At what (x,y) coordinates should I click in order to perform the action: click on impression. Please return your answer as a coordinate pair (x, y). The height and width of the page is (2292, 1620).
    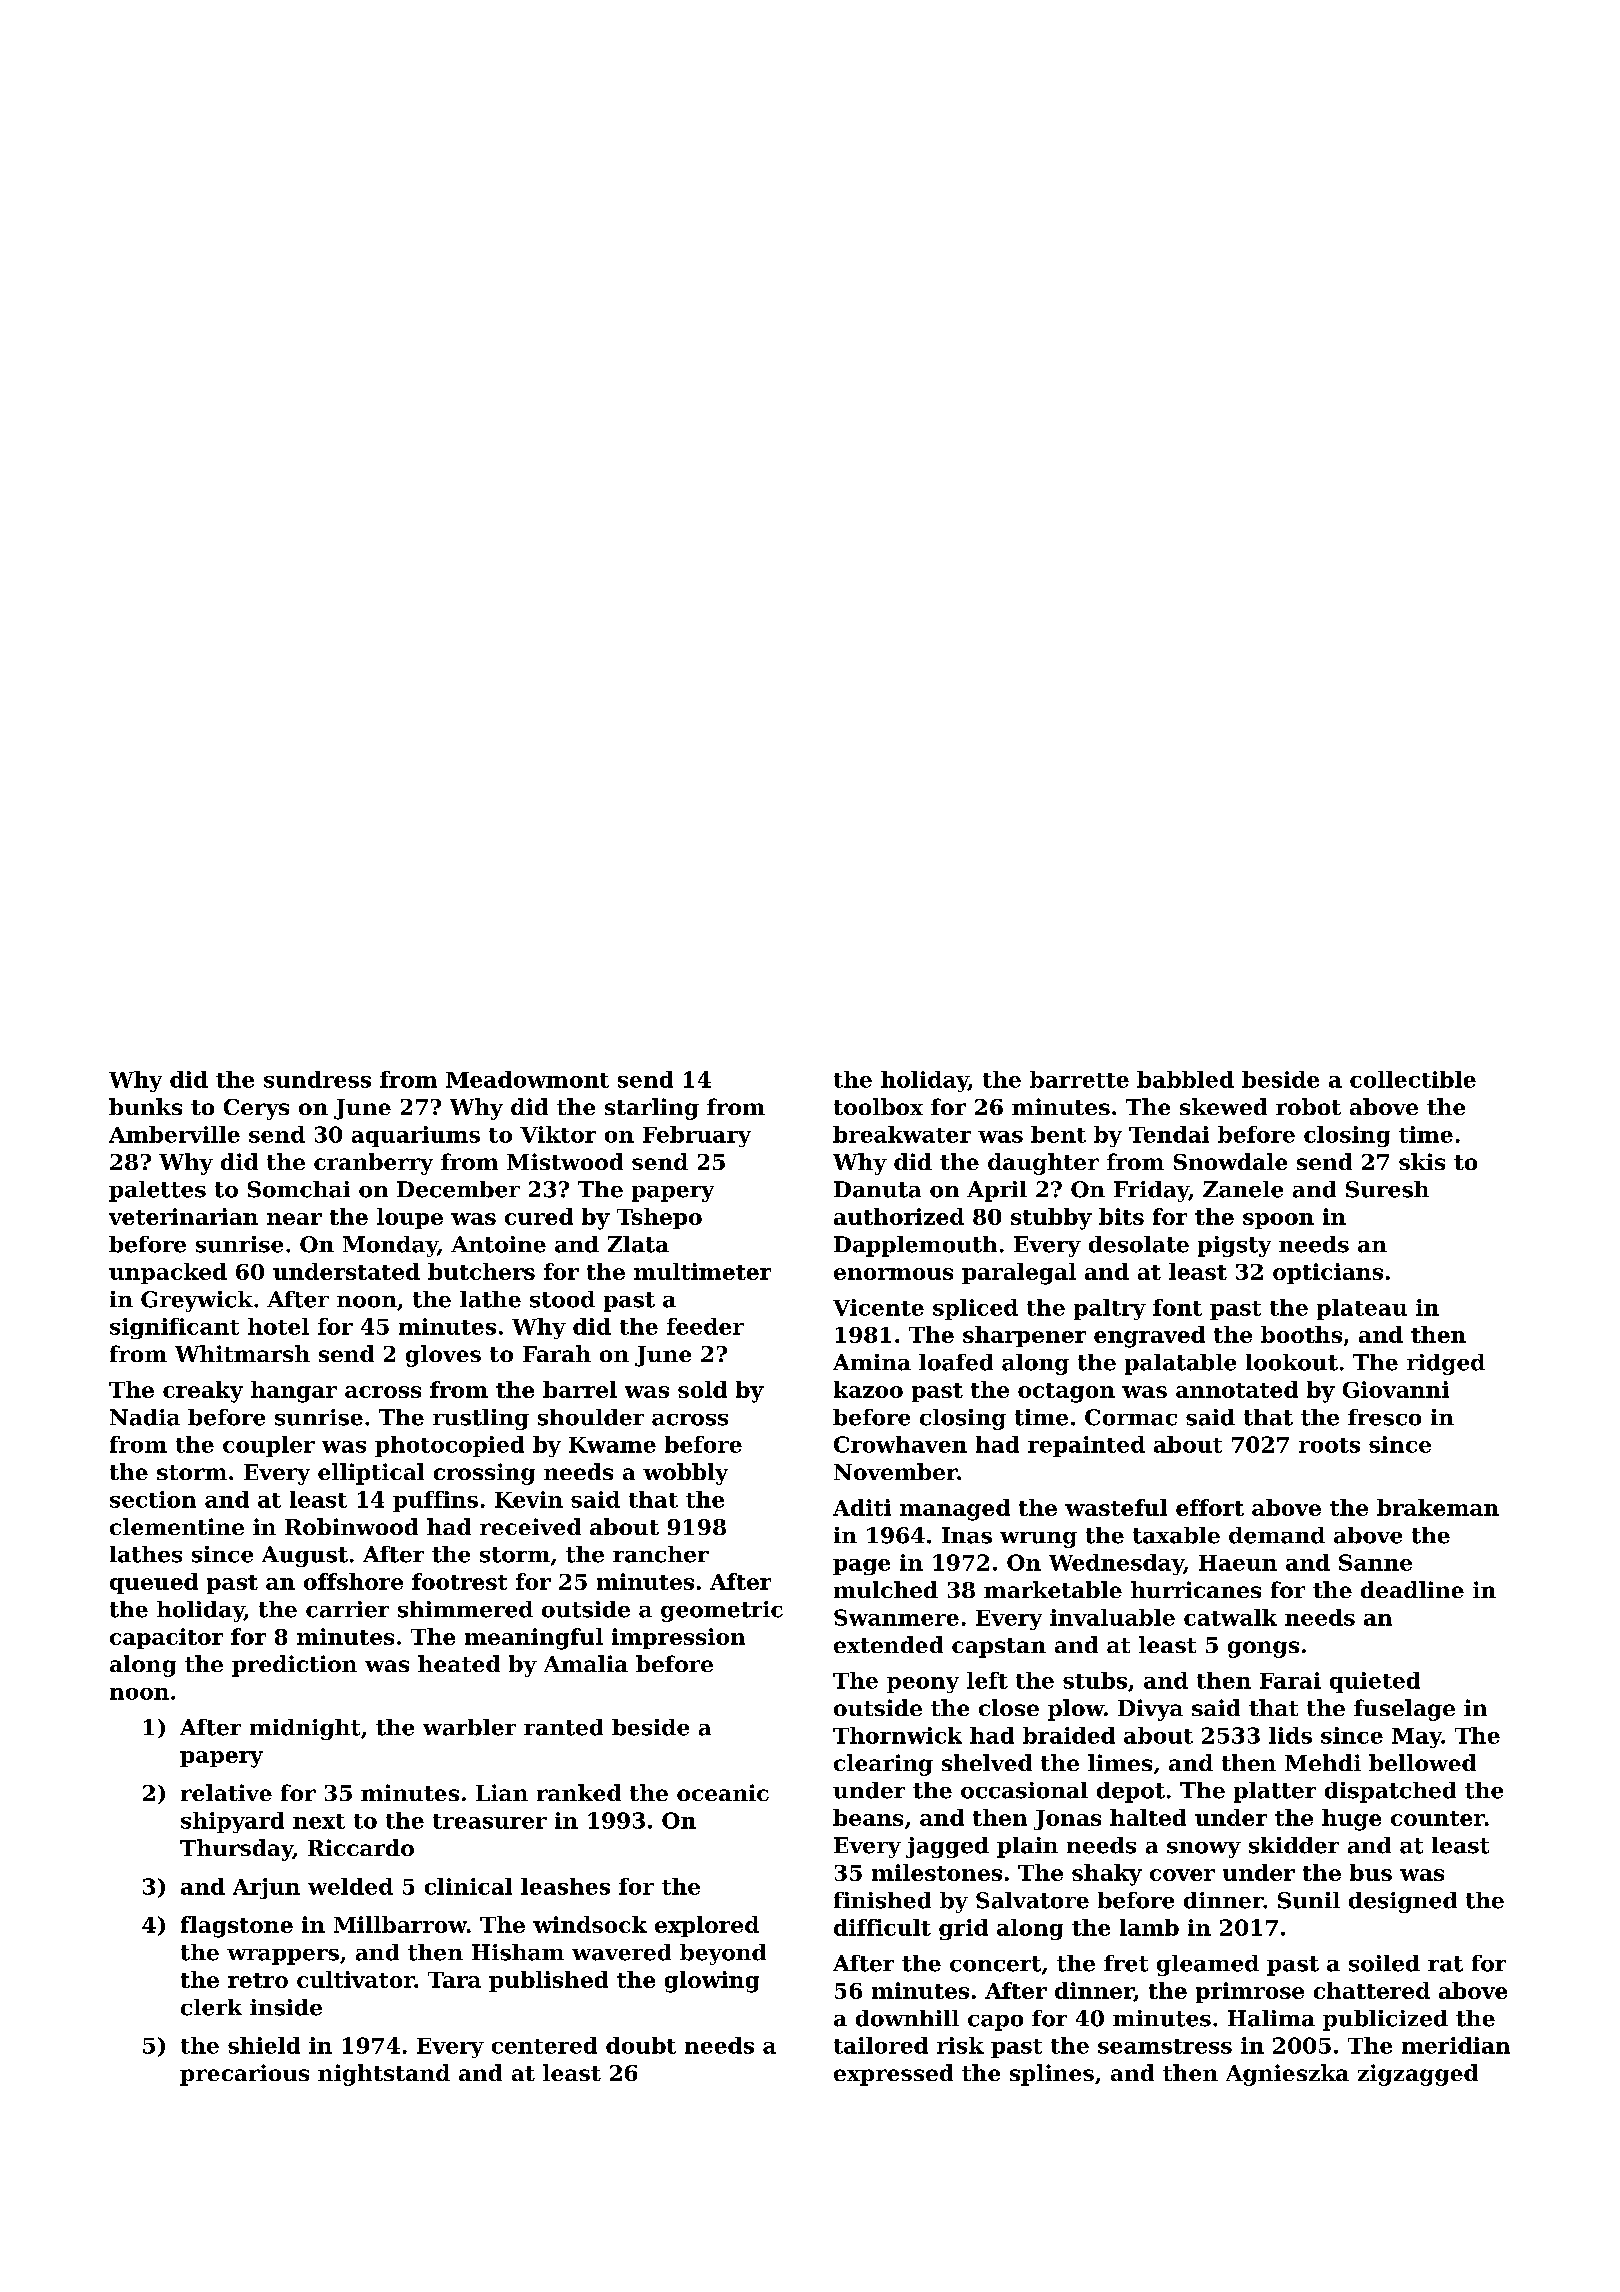
    Looking at the image, I should click on (678, 1638).
